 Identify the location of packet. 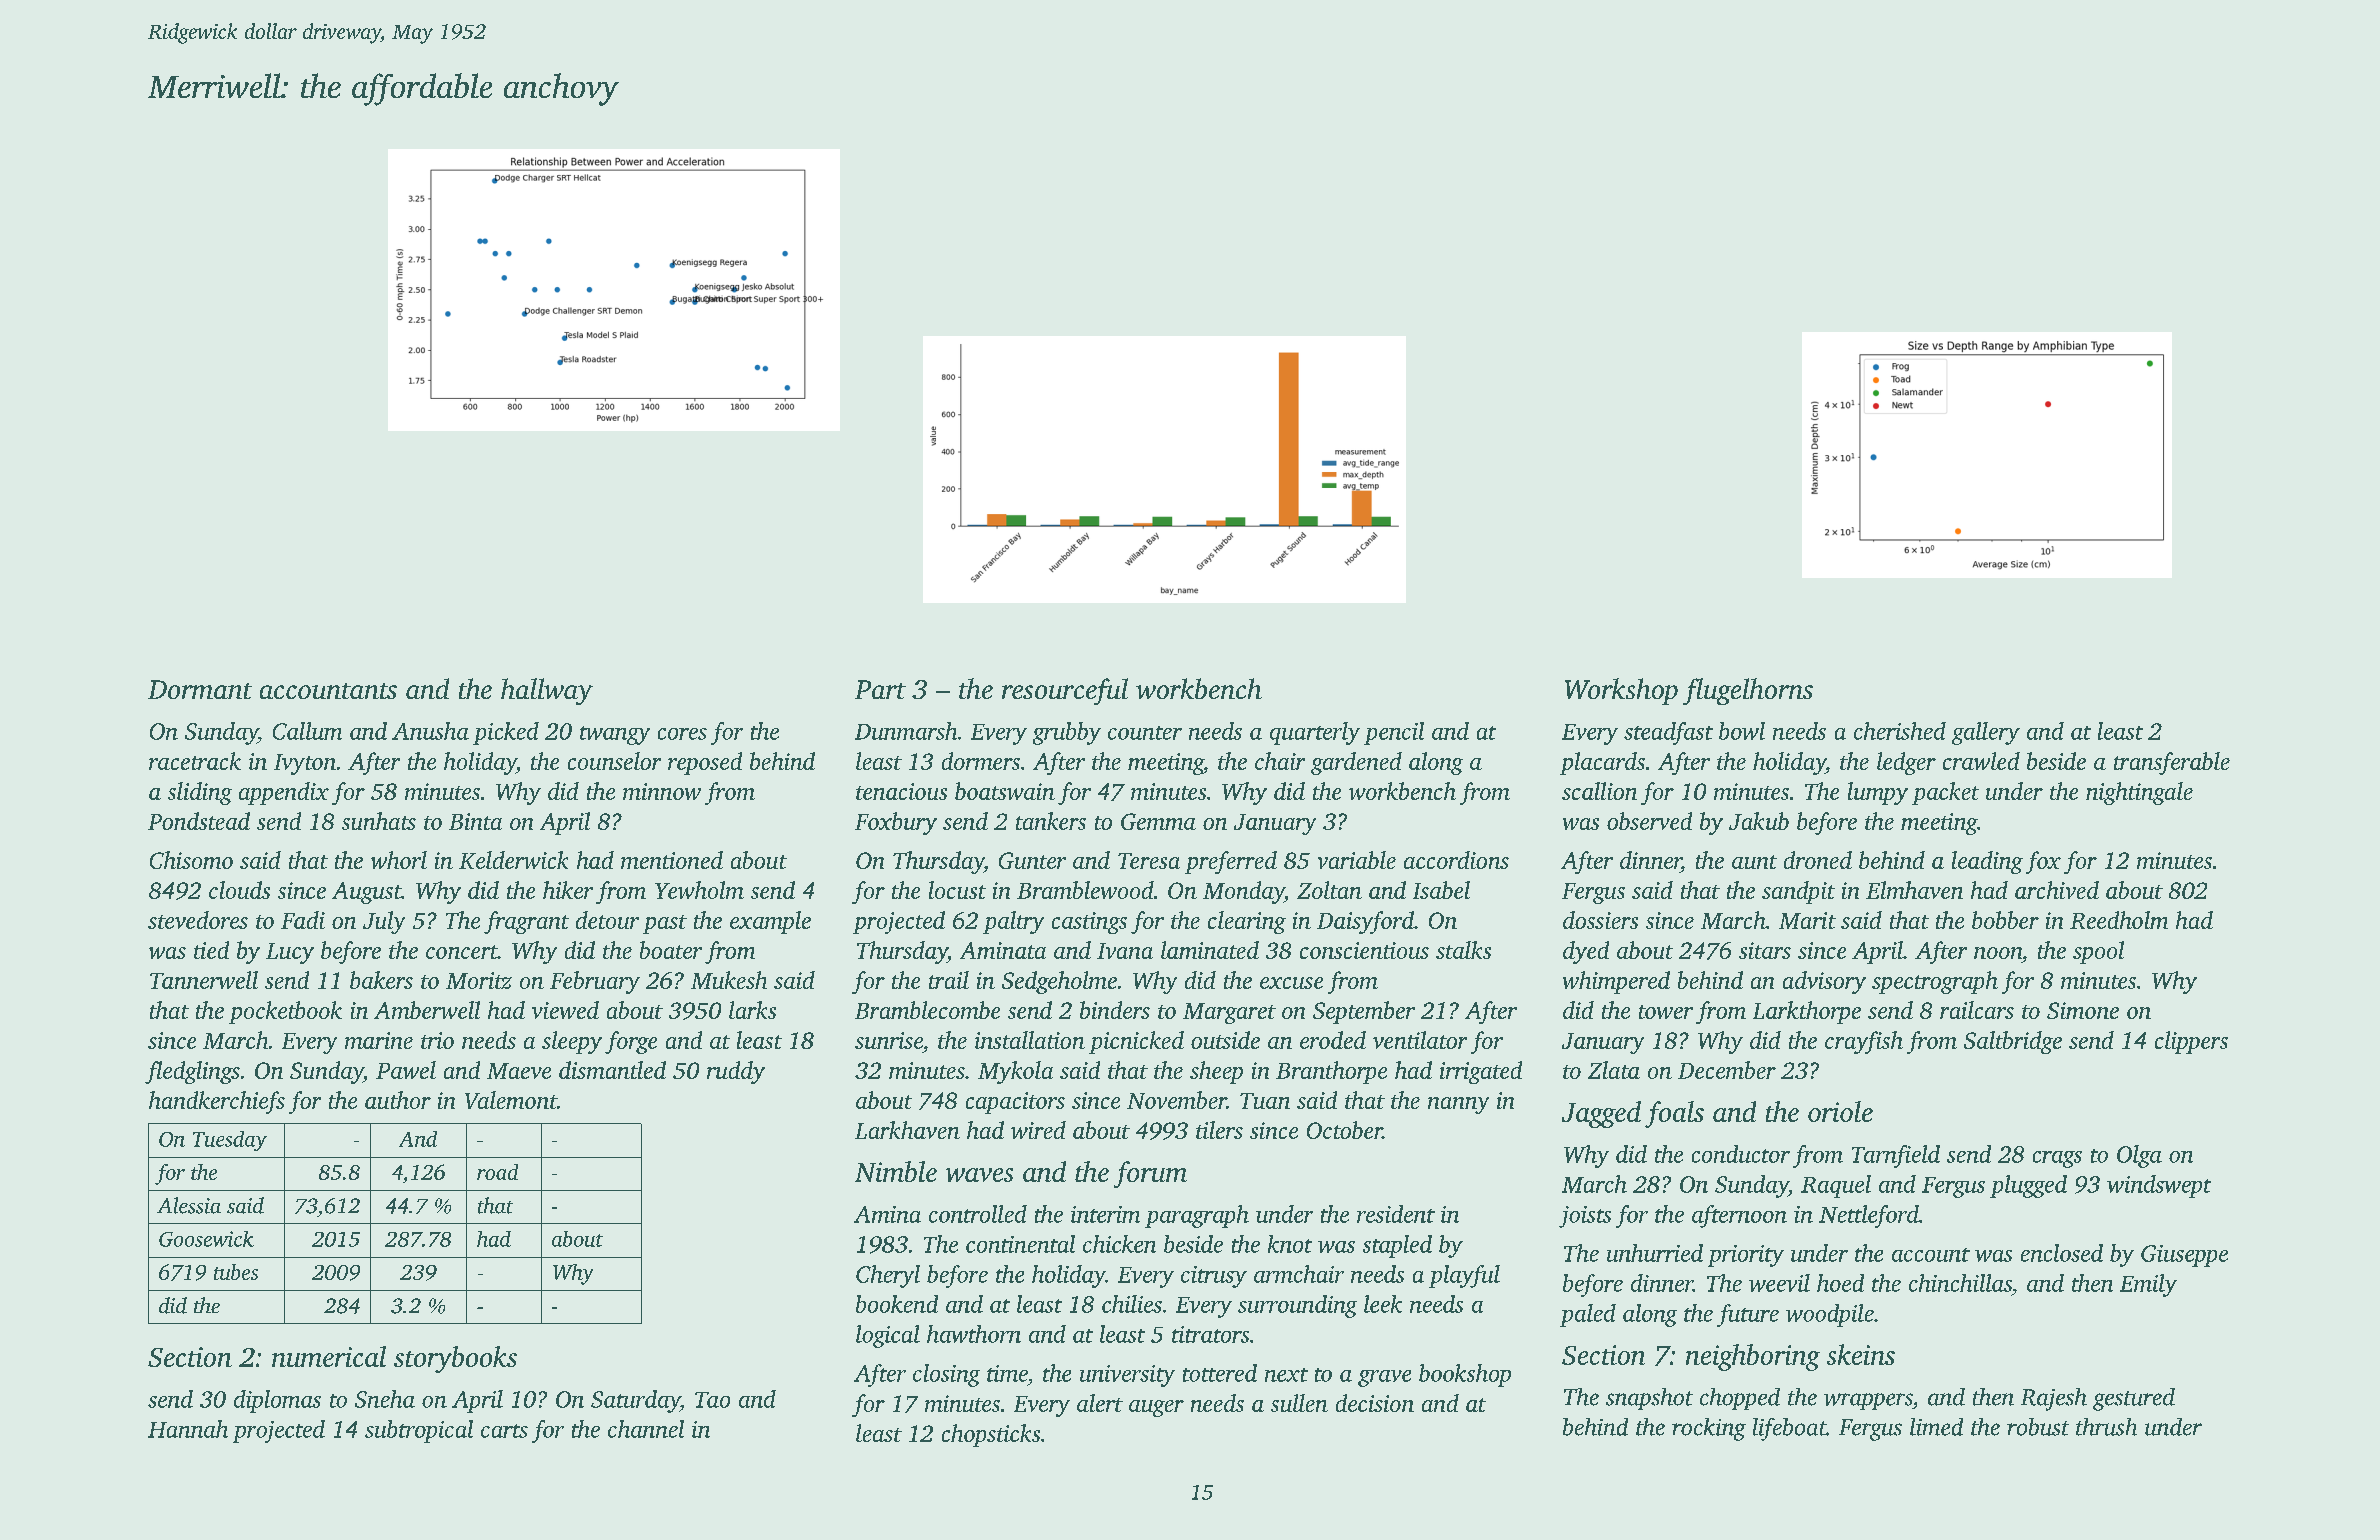
(1945, 793).
